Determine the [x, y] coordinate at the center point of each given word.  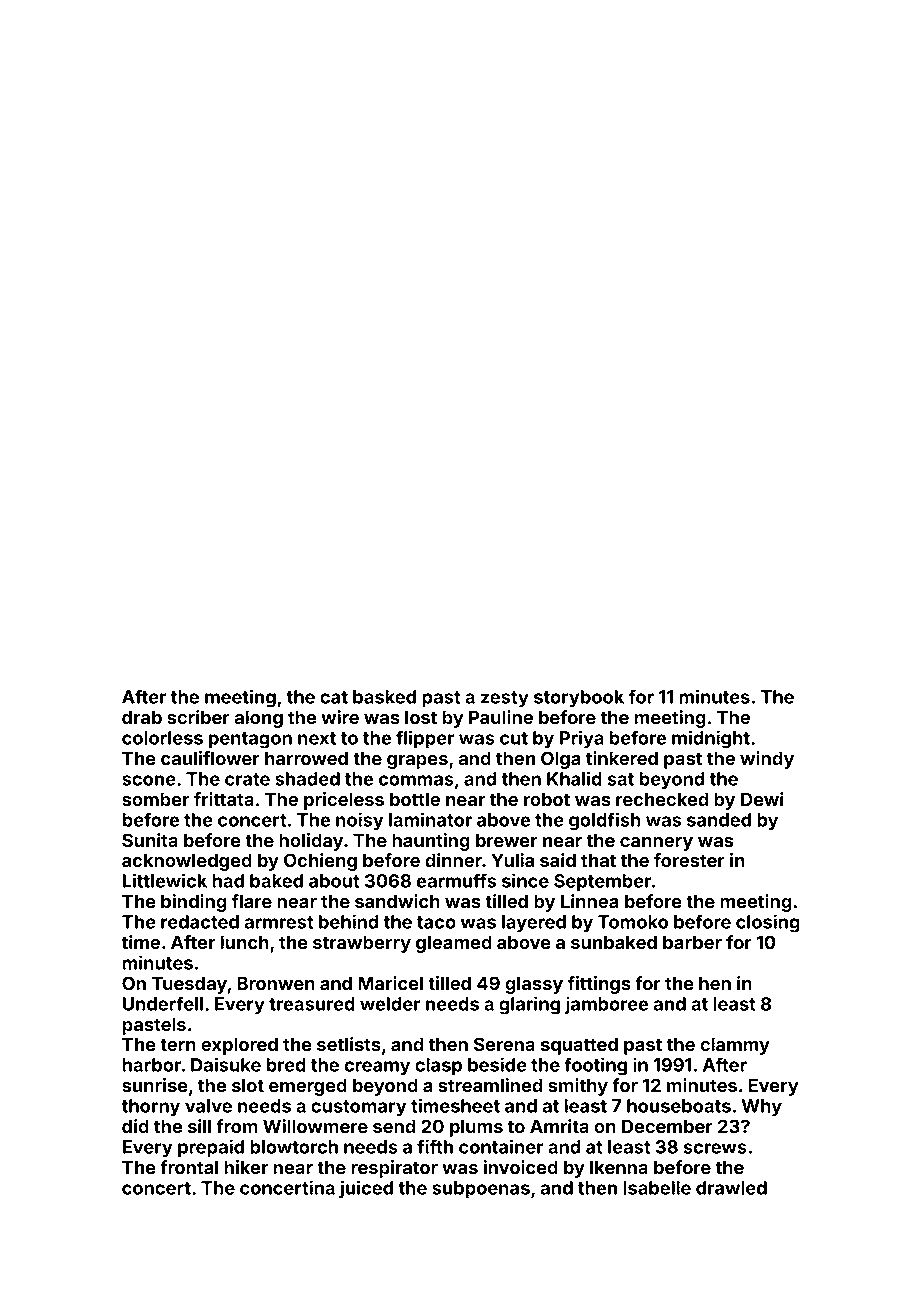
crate [247, 779]
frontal [189, 1167]
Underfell [163, 1003]
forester [689, 860]
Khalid [574, 778]
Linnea [590, 901]
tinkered [622, 758]
